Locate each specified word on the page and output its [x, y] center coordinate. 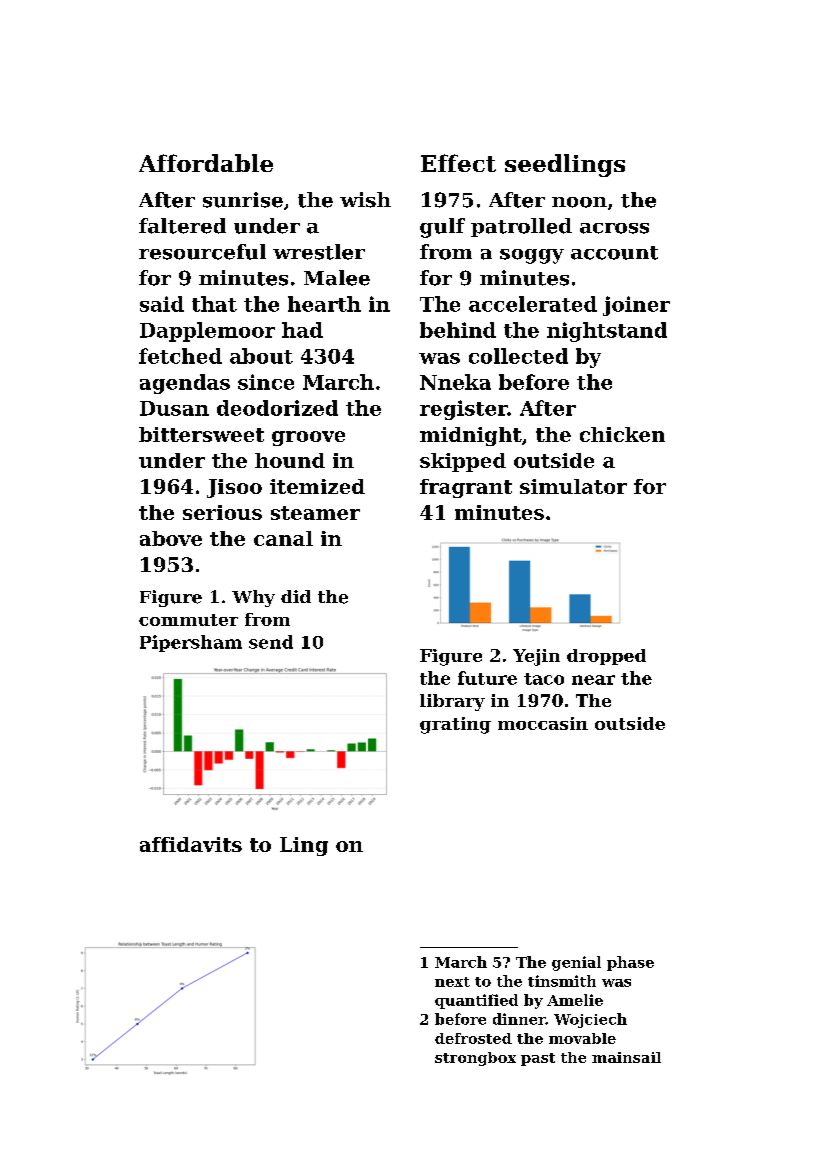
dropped [606, 657]
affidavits [191, 844]
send [271, 642]
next [452, 982]
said [162, 304]
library [452, 702]
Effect [458, 163]
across [614, 228]
